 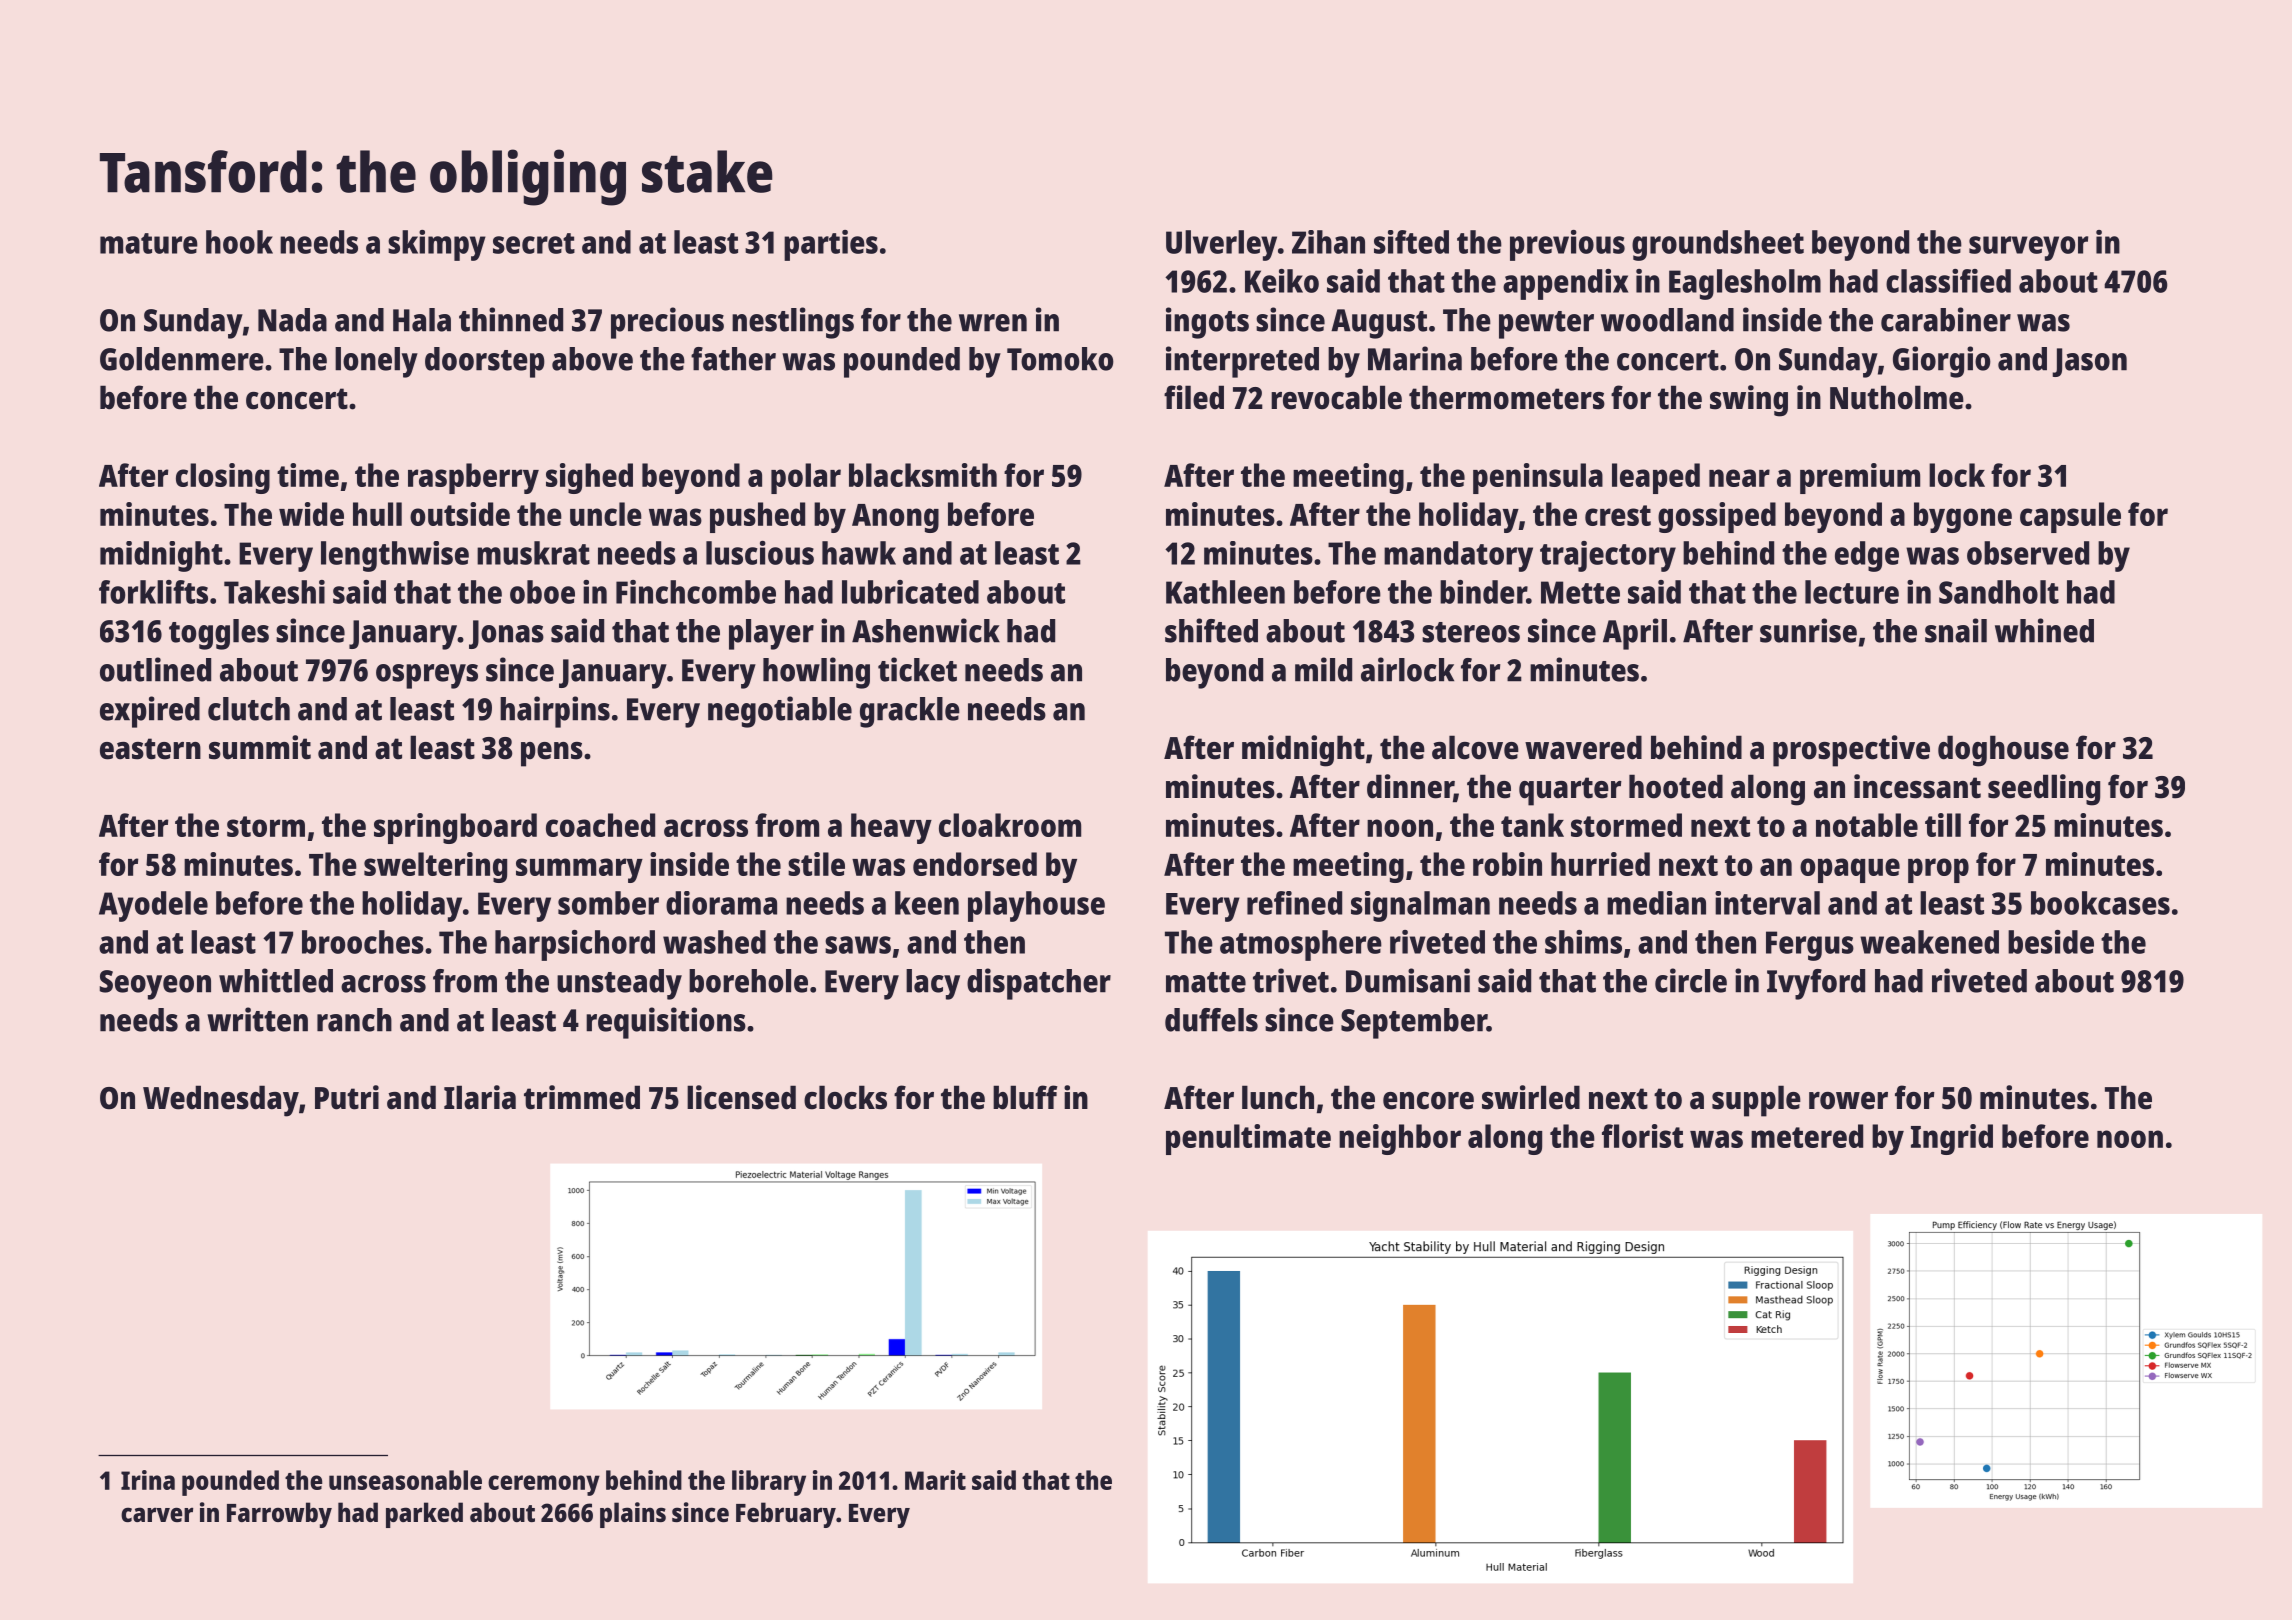 I want to click on secret, so click(x=534, y=243).
